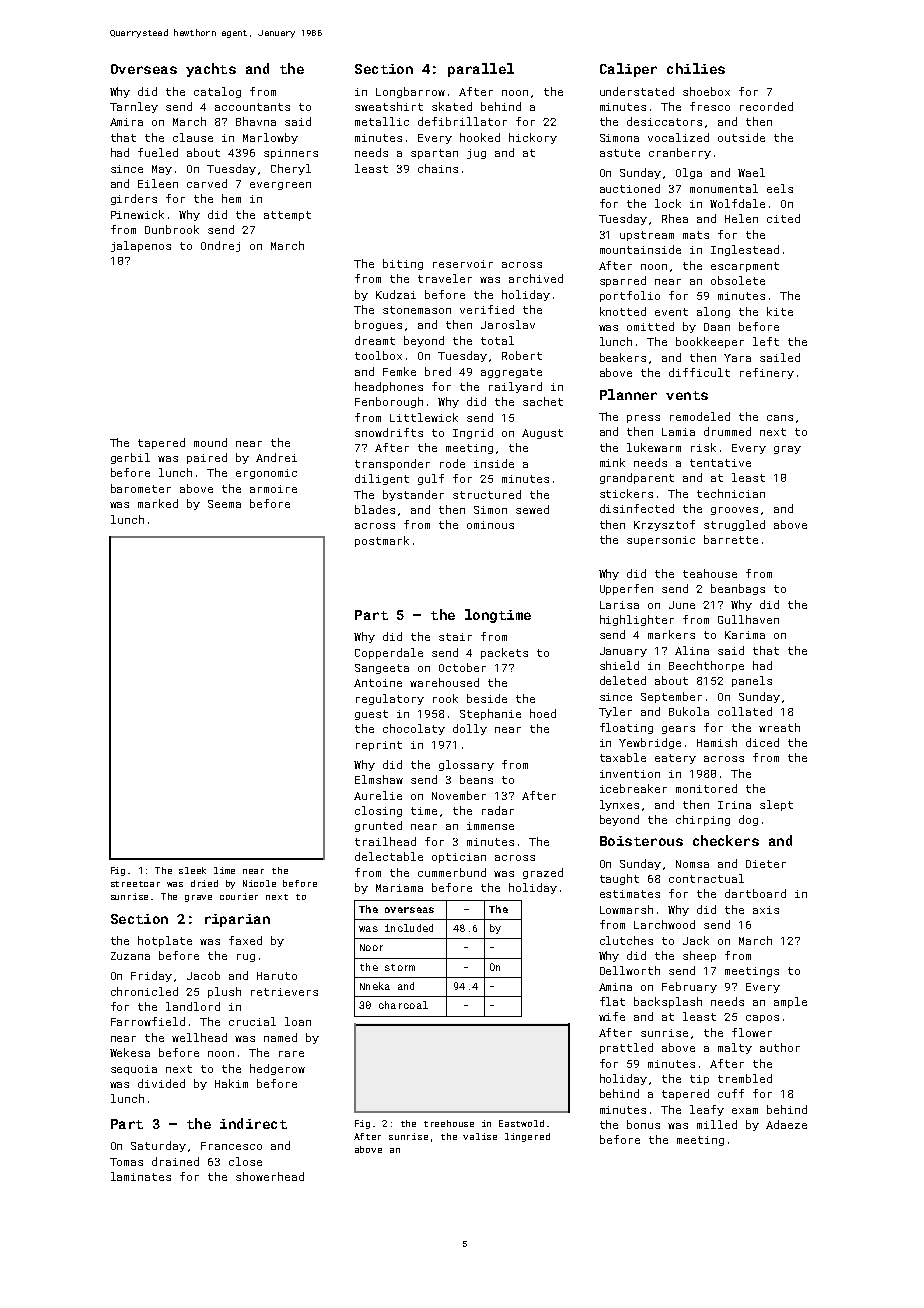  I want to click on chilies, so click(696, 68).
